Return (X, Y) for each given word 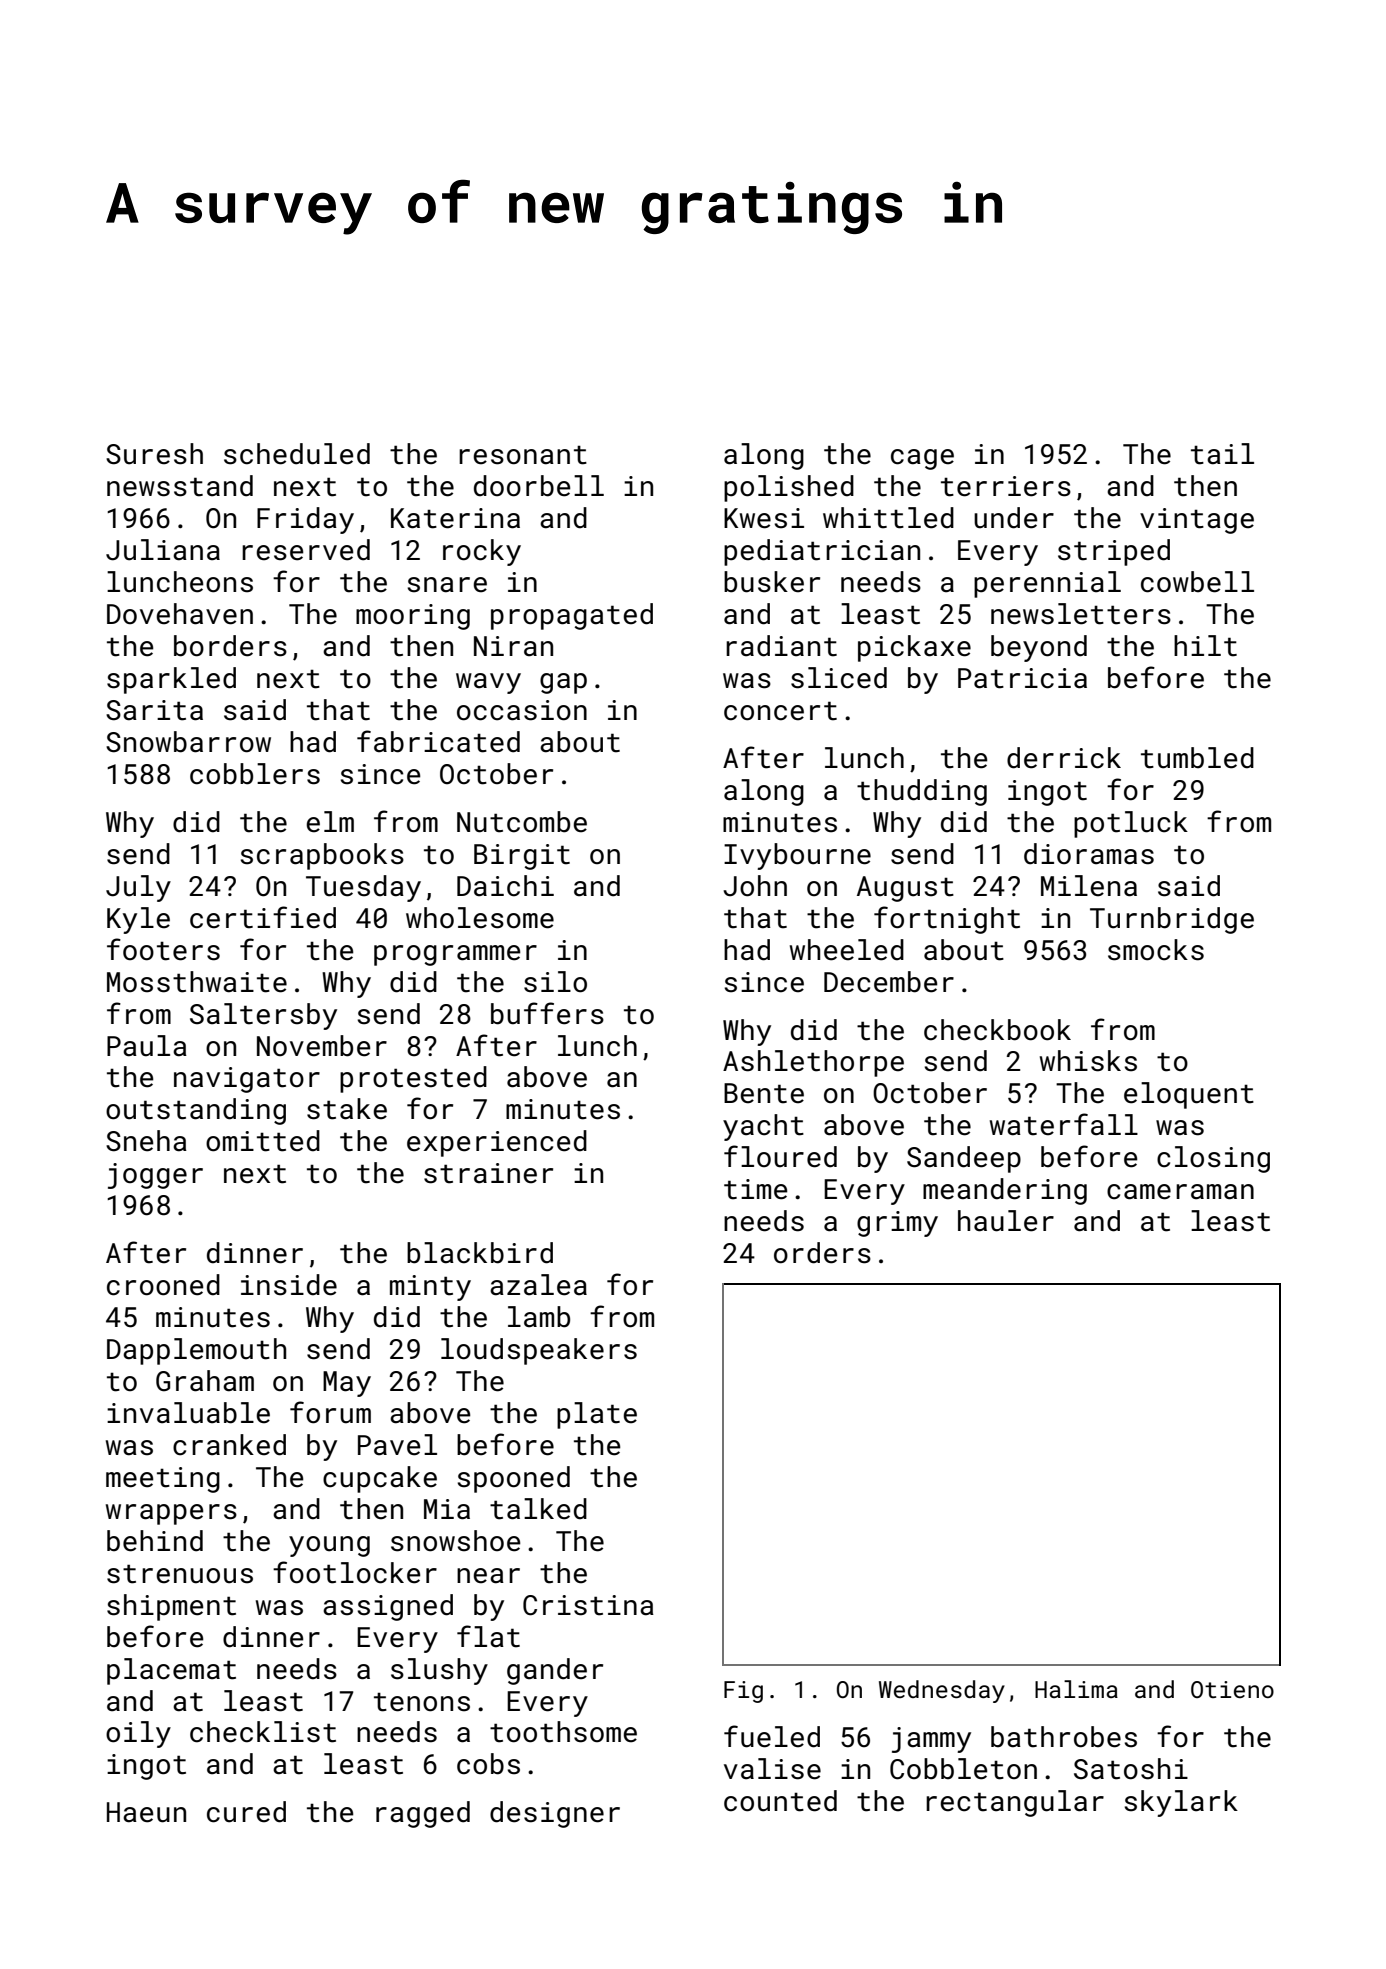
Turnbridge (1172, 920)
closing (1213, 1159)
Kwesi (764, 518)
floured (780, 1156)
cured (246, 1812)
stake (347, 1109)
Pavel (397, 1445)
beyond (1039, 648)
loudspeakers (539, 1351)
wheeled (847, 950)
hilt (1205, 646)
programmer (455, 955)
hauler (1006, 1221)
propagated (572, 616)
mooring (413, 617)
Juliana (163, 550)
